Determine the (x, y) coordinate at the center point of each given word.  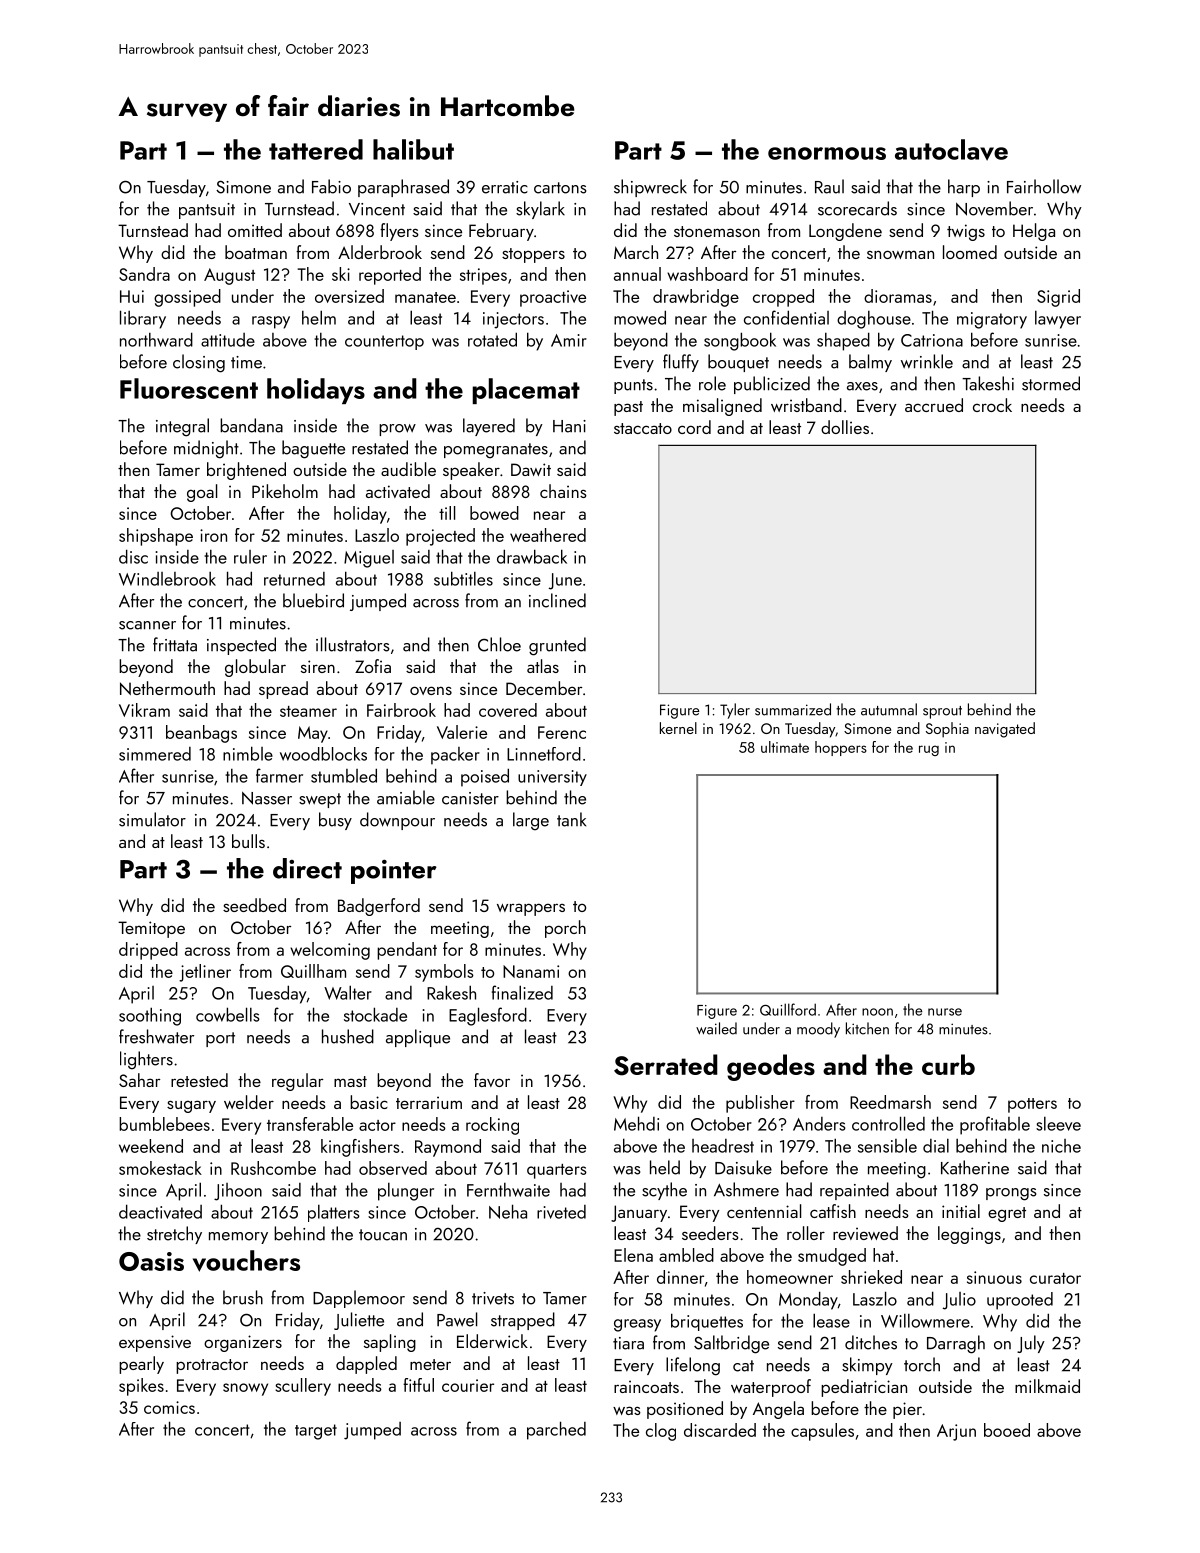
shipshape (156, 537)
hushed (348, 1036)
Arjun (956, 1432)
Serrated (666, 1065)
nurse (945, 1012)
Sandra (144, 274)
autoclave (951, 150)
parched (556, 1430)
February (501, 232)
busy (335, 821)
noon (877, 1012)
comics (169, 1407)
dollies (845, 427)
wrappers (531, 909)
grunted (557, 646)
